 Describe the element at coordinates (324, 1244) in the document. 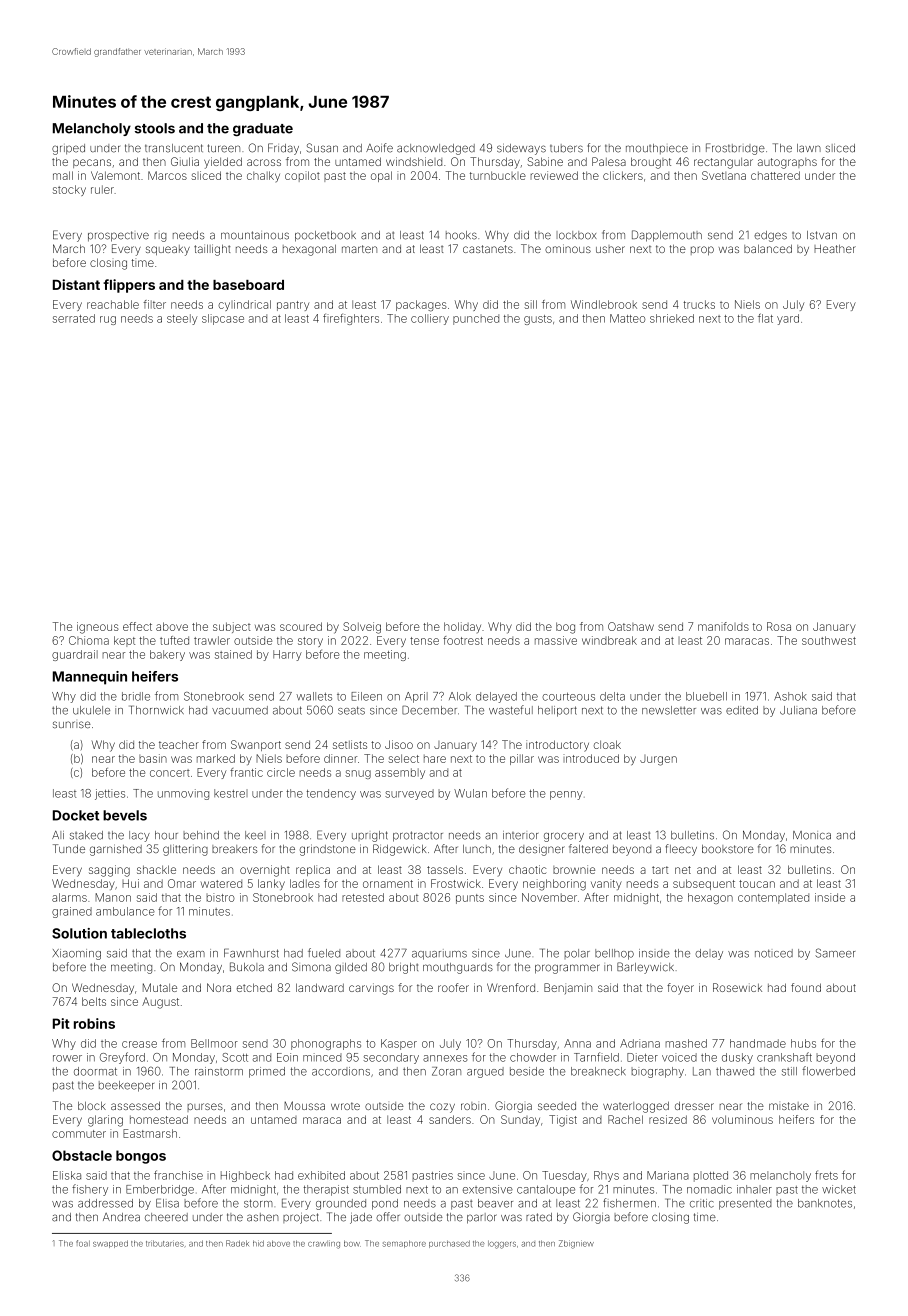

I see `crawling` at that location.
